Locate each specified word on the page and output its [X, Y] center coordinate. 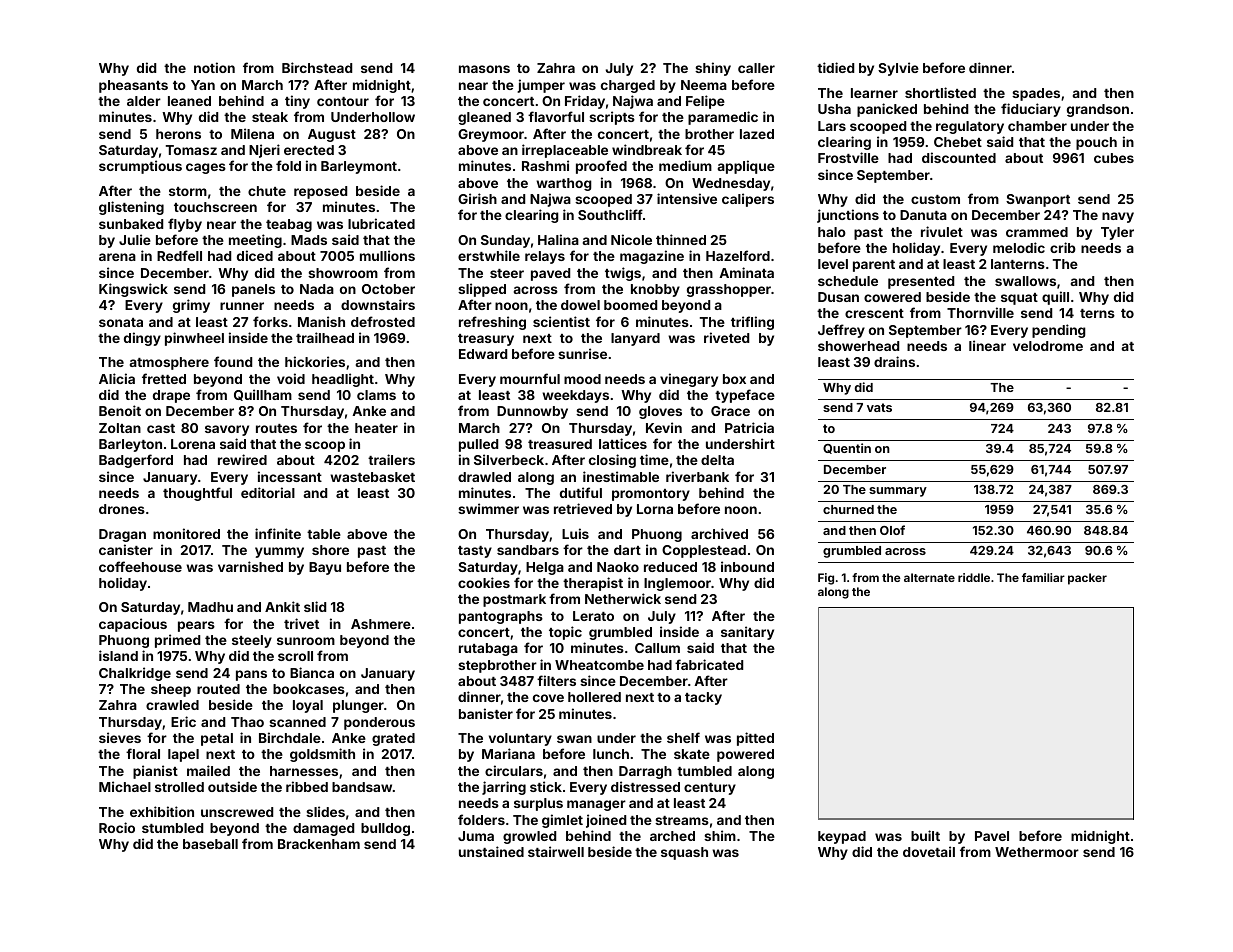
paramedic [723, 118]
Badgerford [136, 461]
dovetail [929, 851]
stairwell [556, 851]
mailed [208, 770]
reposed [320, 192]
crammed [1037, 232]
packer [1087, 579]
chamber [1037, 126]
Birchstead [317, 67]
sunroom [306, 641]
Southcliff [610, 214]
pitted [755, 739]
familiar [1043, 577]
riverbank [697, 476]
